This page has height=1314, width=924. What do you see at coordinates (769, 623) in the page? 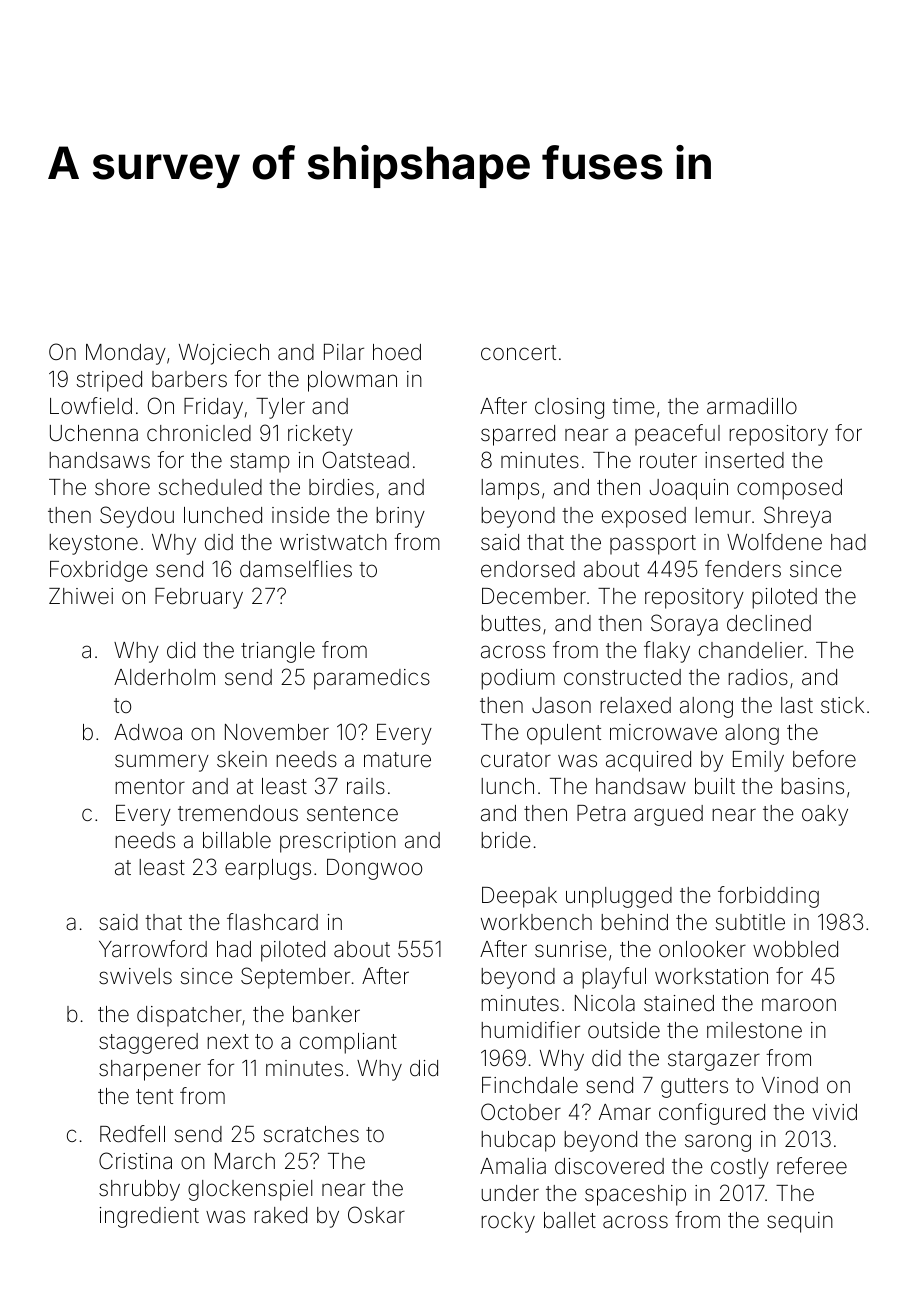
I see `declined` at bounding box center [769, 623].
